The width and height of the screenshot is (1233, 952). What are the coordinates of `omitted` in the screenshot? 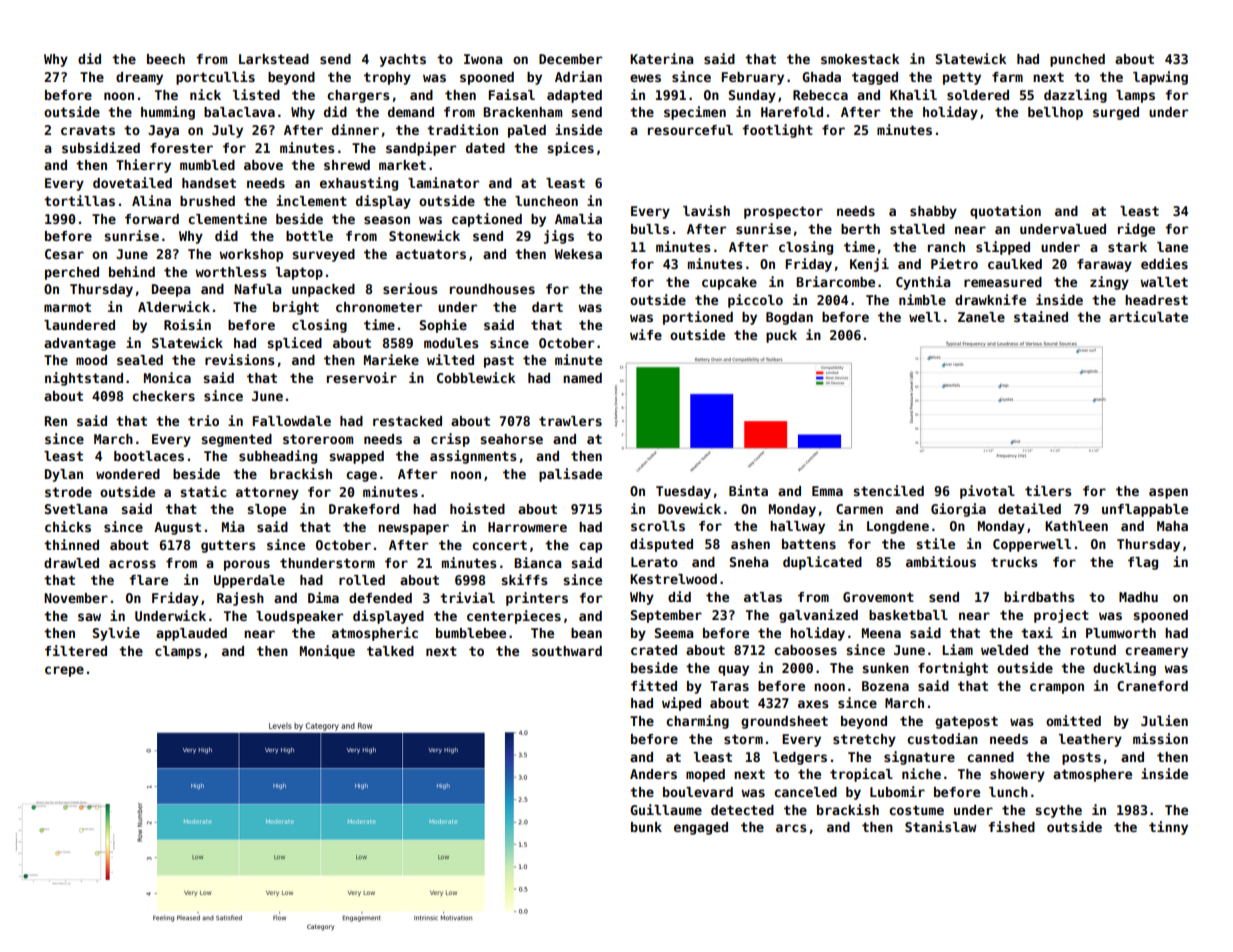 It's located at (1073, 720).
